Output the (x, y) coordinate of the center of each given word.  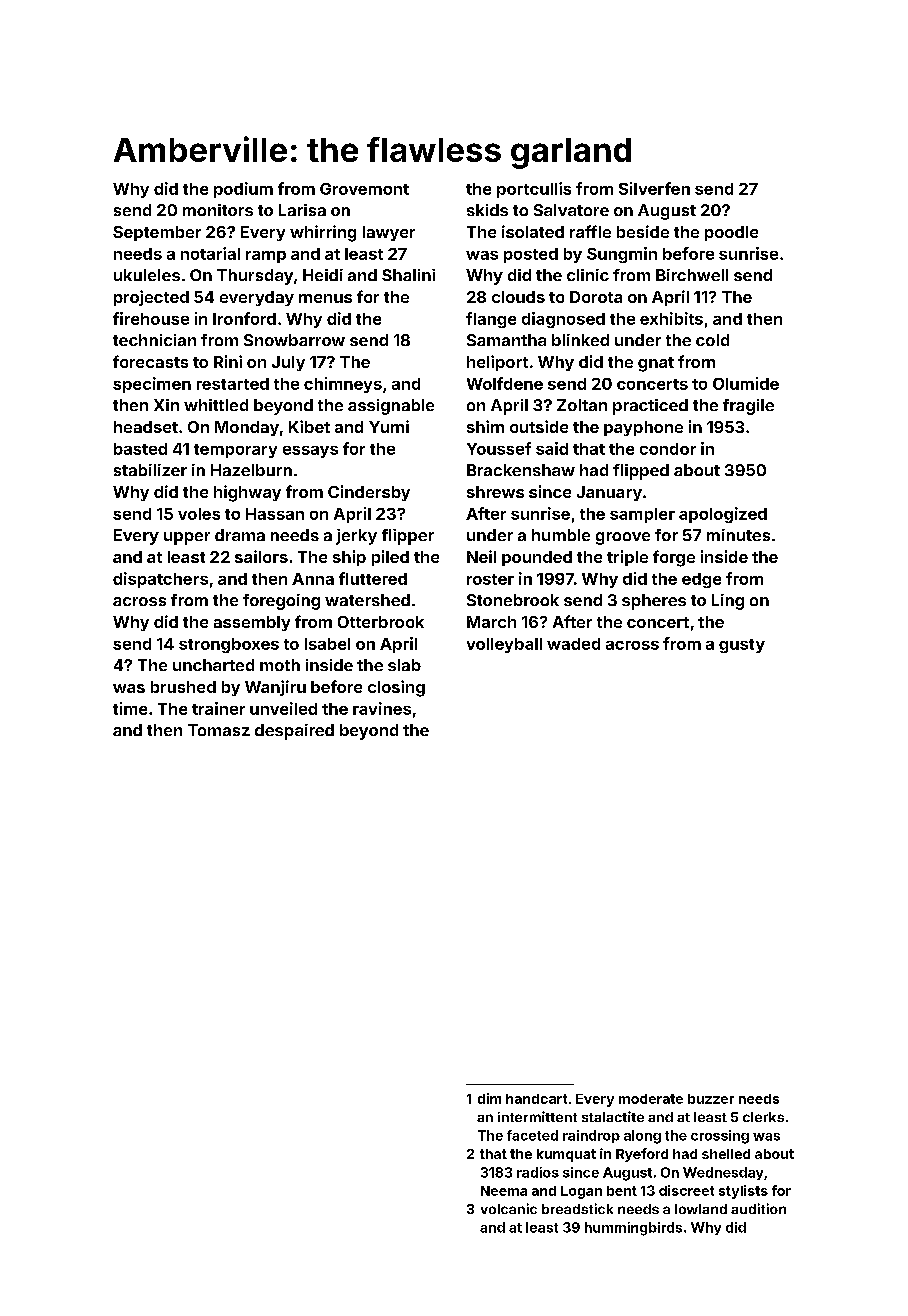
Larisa (302, 210)
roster (490, 579)
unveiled (283, 708)
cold (712, 340)
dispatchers (160, 580)
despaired (294, 732)
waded (573, 644)
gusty (742, 646)
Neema (504, 1191)
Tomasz (219, 730)
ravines (382, 708)
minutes (738, 535)
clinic (588, 275)
